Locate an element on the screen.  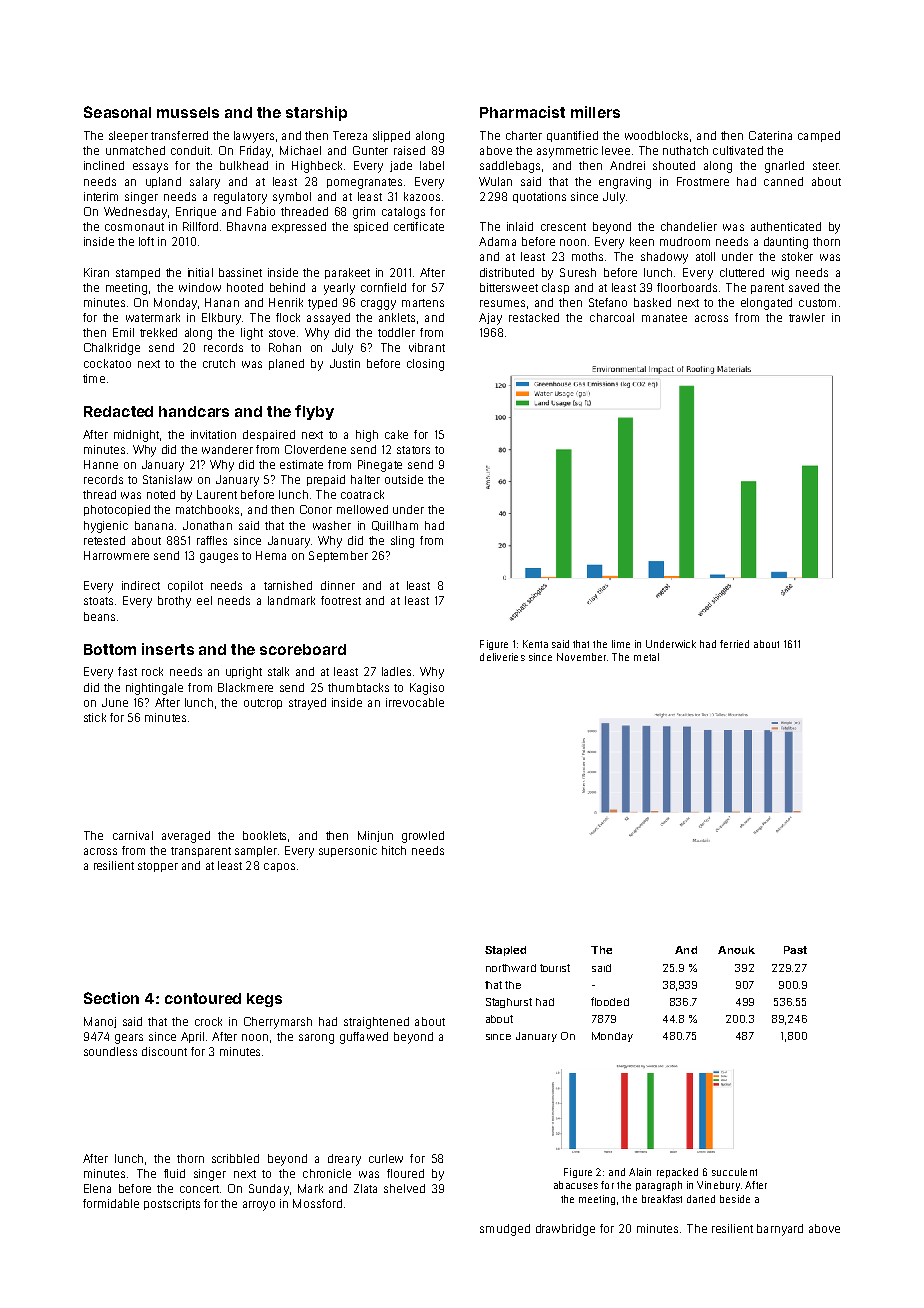
manatee is located at coordinates (664, 318).
